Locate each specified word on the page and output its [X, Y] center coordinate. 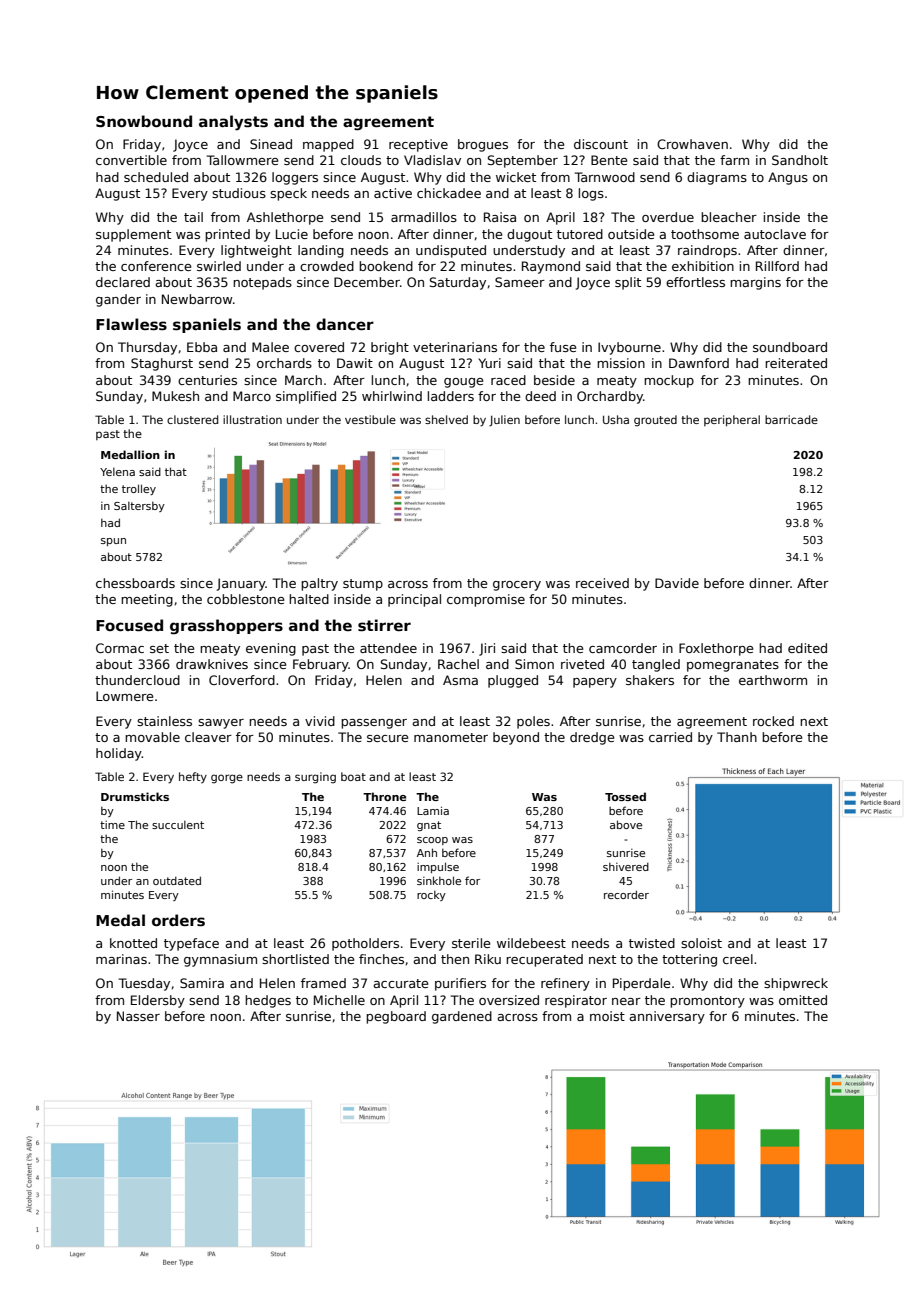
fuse [563, 347]
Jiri [487, 649]
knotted [133, 943]
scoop [432, 841]
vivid [320, 721]
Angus [788, 178]
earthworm [773, 680]
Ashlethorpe [285, 218]
